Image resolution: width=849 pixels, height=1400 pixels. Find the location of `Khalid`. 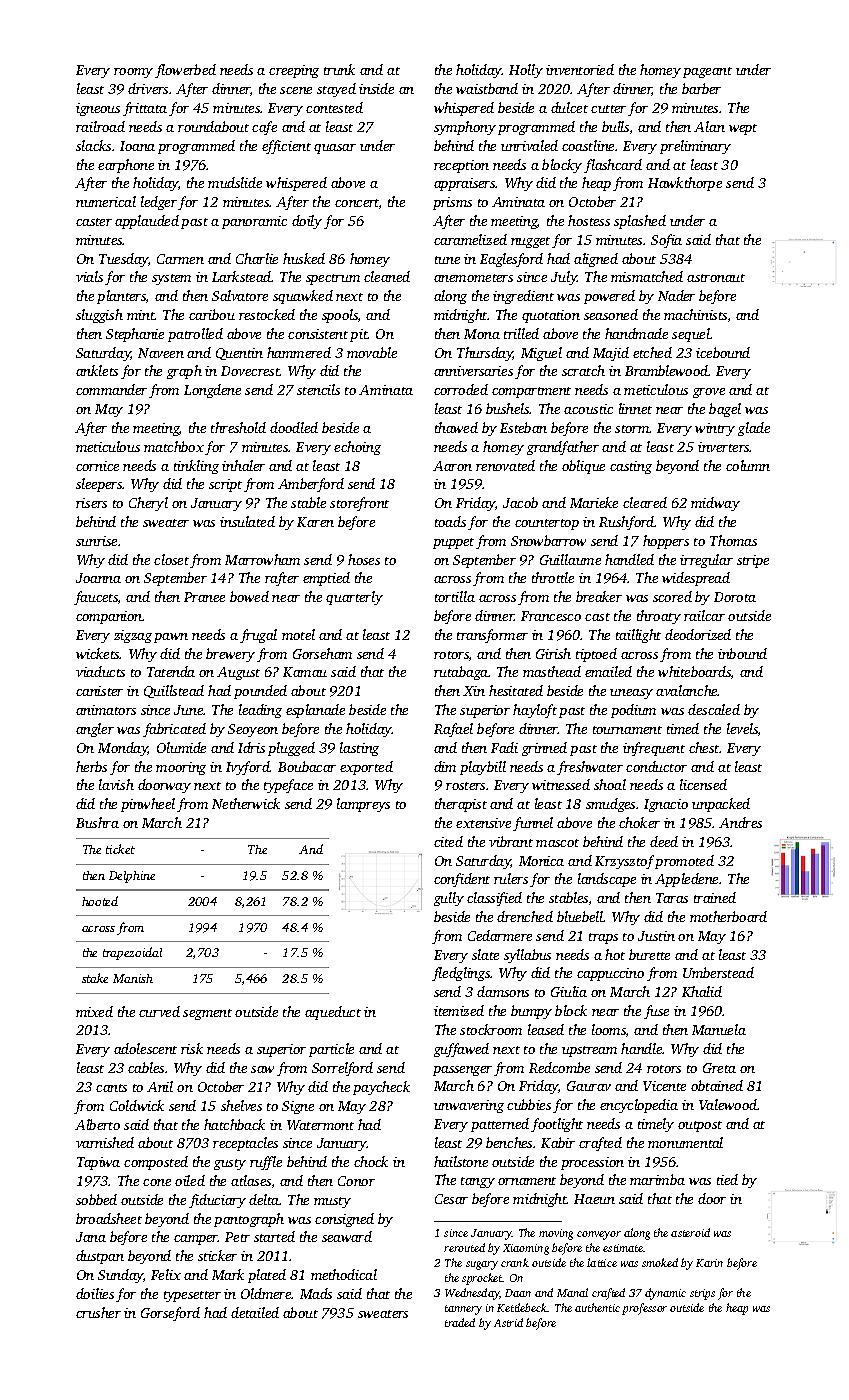

Khalid is located at coordinates (702, 991).
